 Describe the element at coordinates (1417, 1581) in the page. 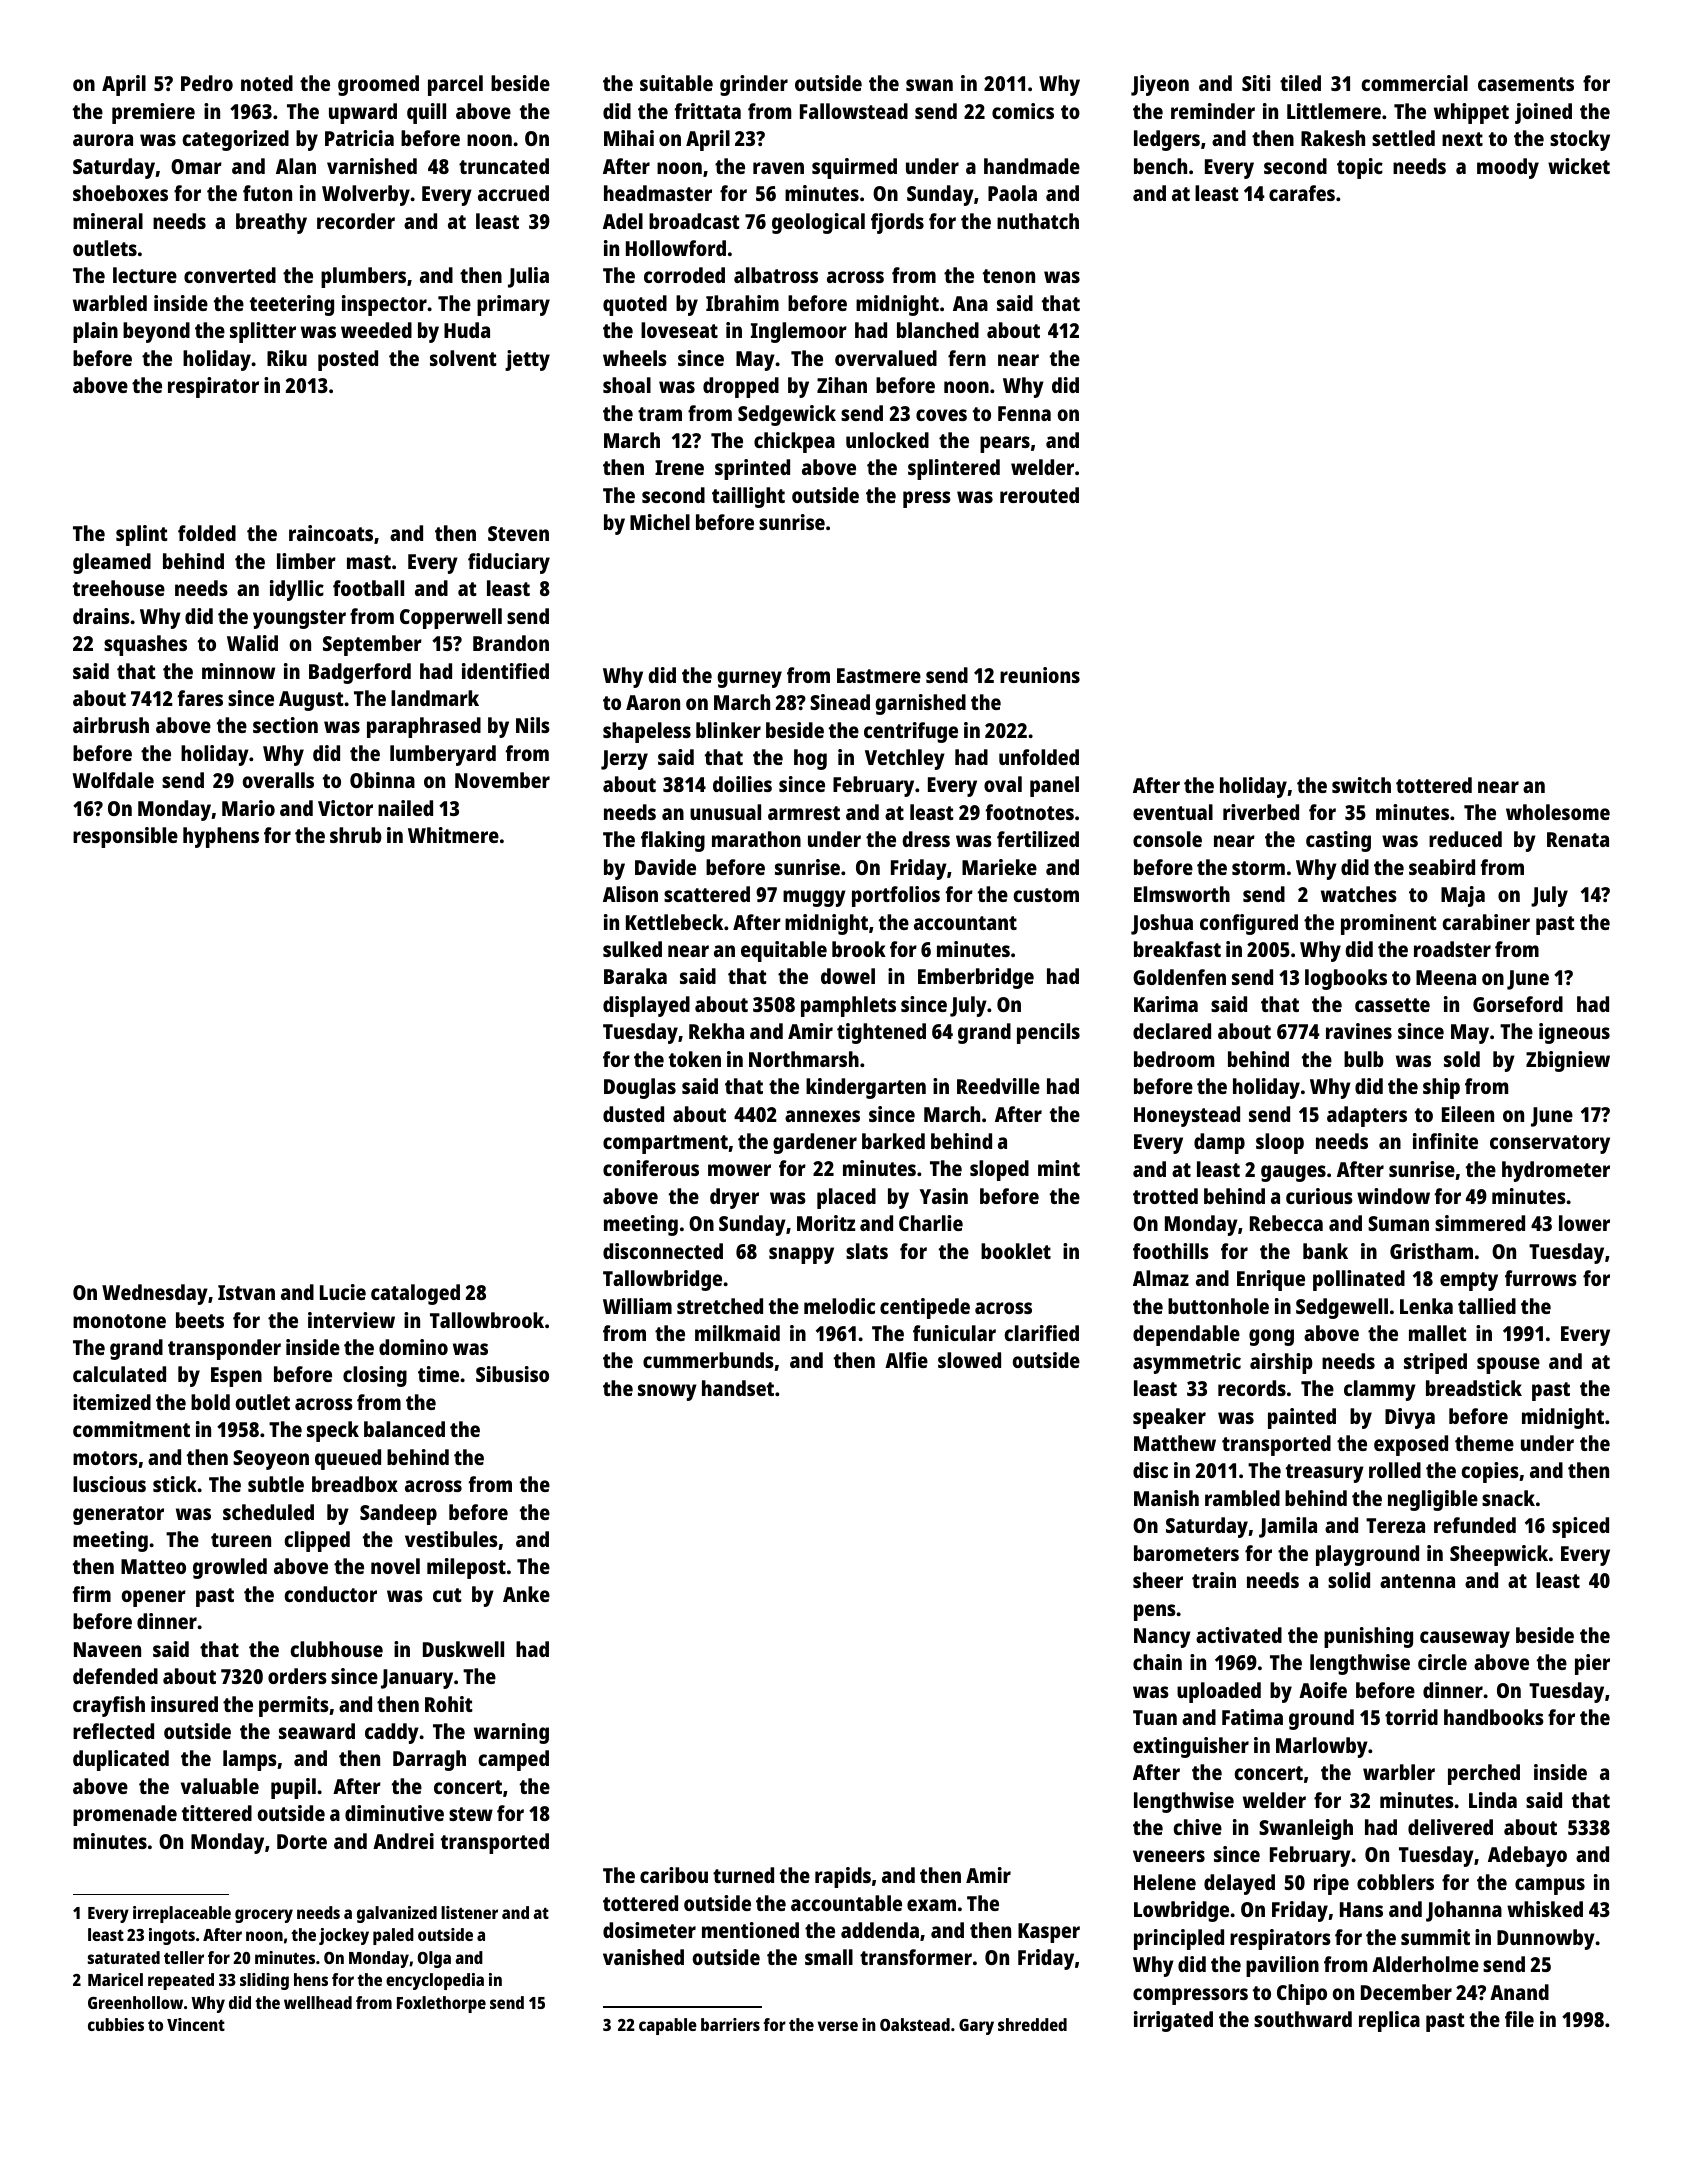

I see `antenna` at that location.
